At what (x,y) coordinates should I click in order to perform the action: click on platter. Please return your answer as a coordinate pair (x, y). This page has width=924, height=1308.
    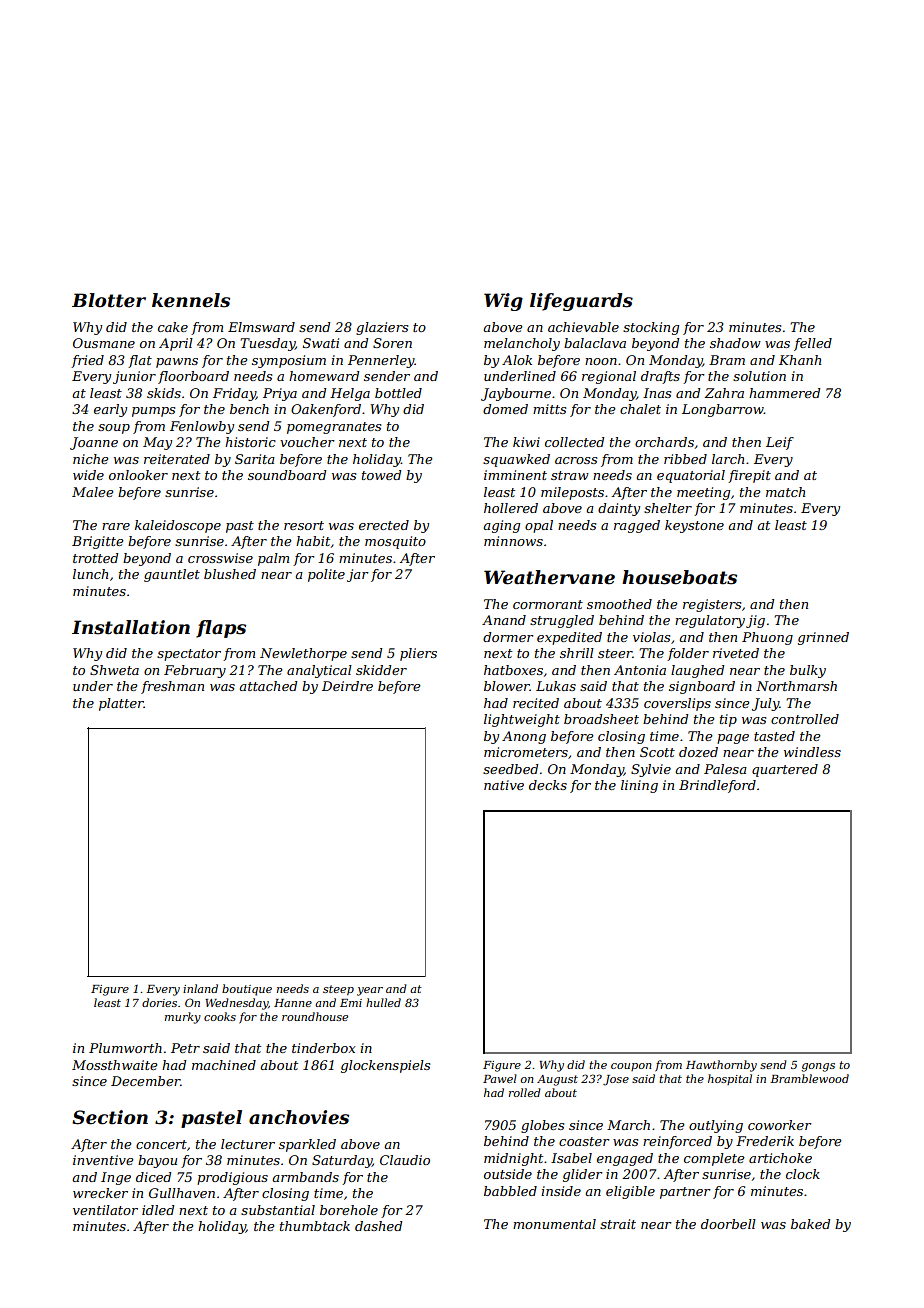
    Looking at the image, I should click on (121, 704).
